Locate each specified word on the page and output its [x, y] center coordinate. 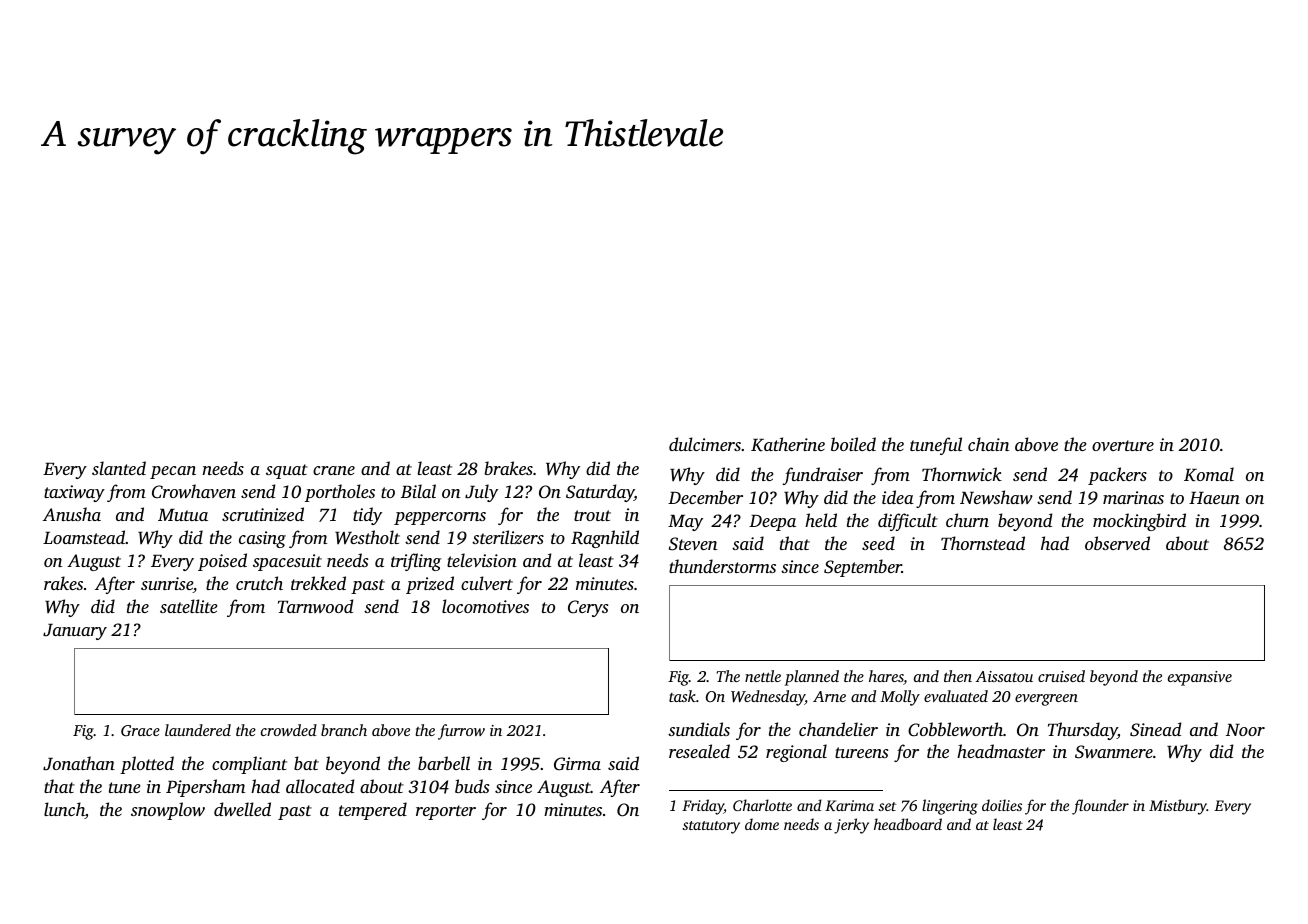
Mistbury [1178, 807]
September [863, 568]
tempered [373, 811]
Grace [140, 730]
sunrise [167, 585]
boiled [853, 444]
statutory [711, 827]
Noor [1245, 730]
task [682, 696]
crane [334, 470]
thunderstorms [722, 566]
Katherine [788, 444]
